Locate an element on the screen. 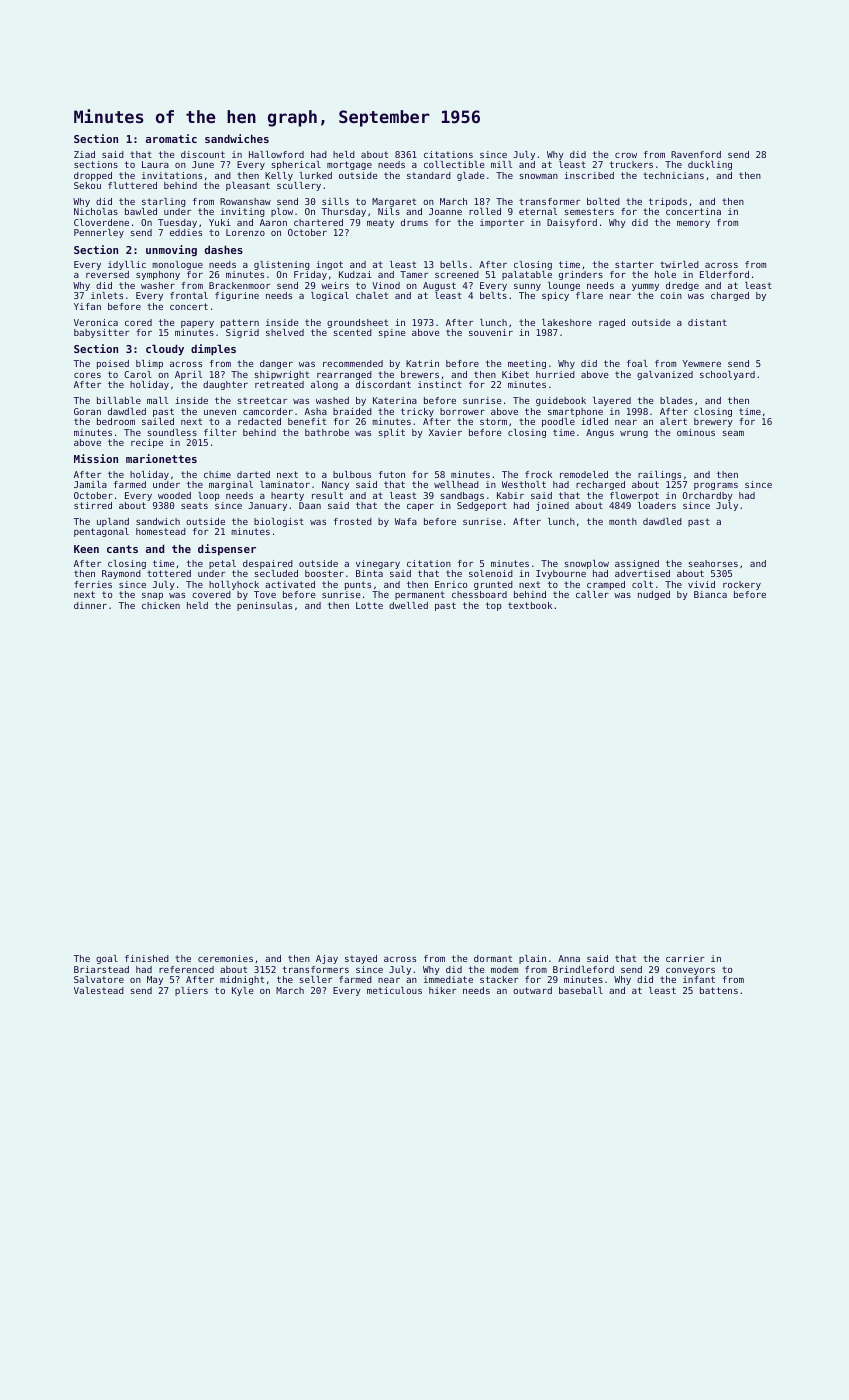 The height and width of the screenshot is (1400, 849). mortgage is located at coordinates (349, 165).
